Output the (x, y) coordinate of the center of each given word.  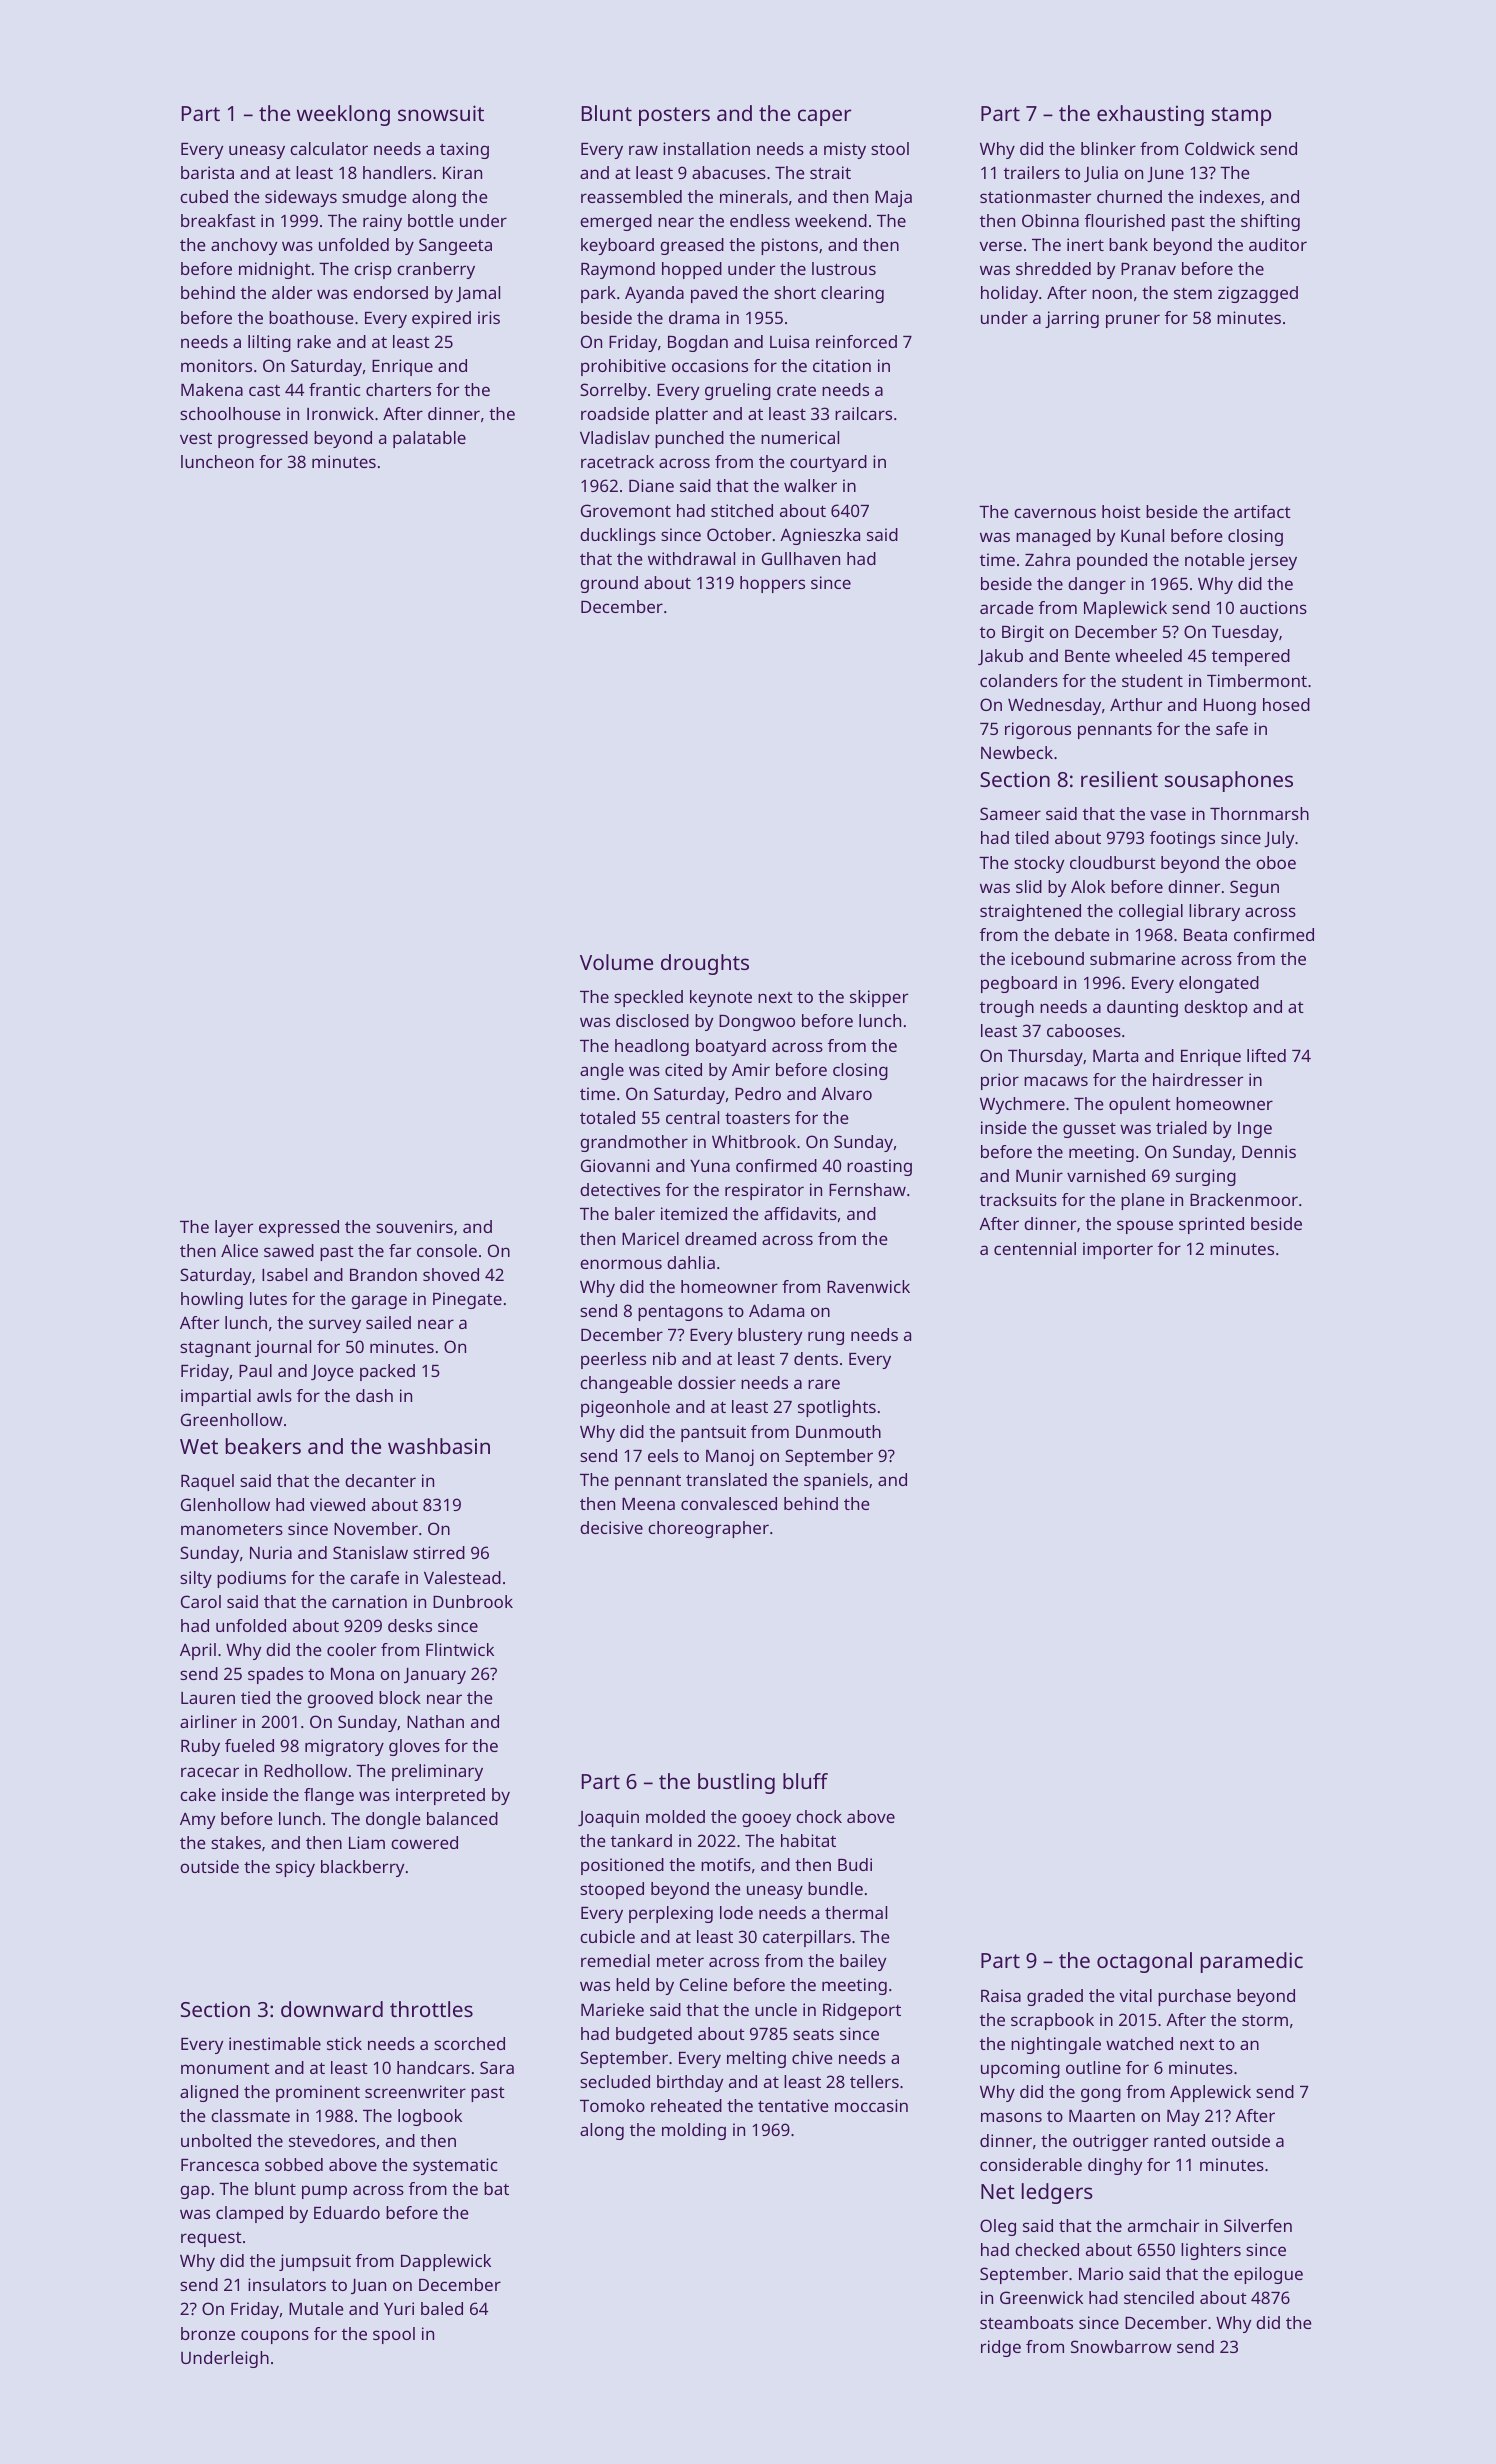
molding (694, 2131)
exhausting (1150, 115)
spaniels (836, 1481)
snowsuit (441, 113)
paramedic (1252, 1962)
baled (442, 2308)
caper (824, 117)
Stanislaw (370, 1552)
